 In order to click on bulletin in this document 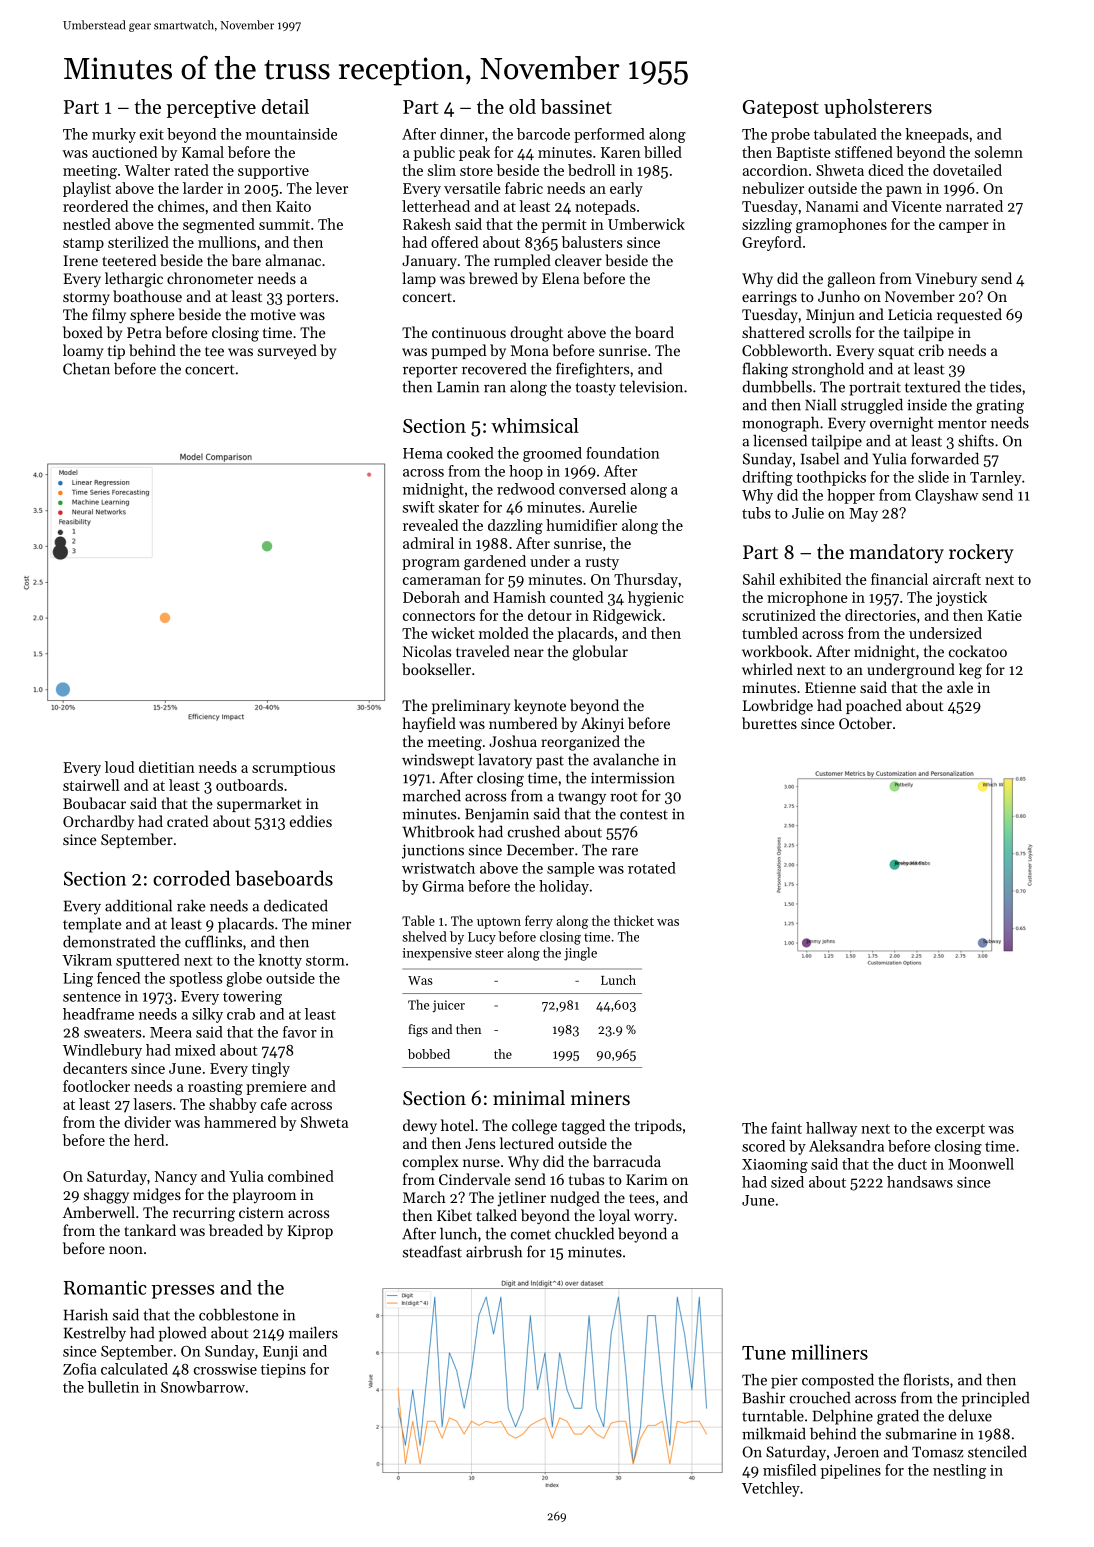, I will do `click(113, 1387)`.
